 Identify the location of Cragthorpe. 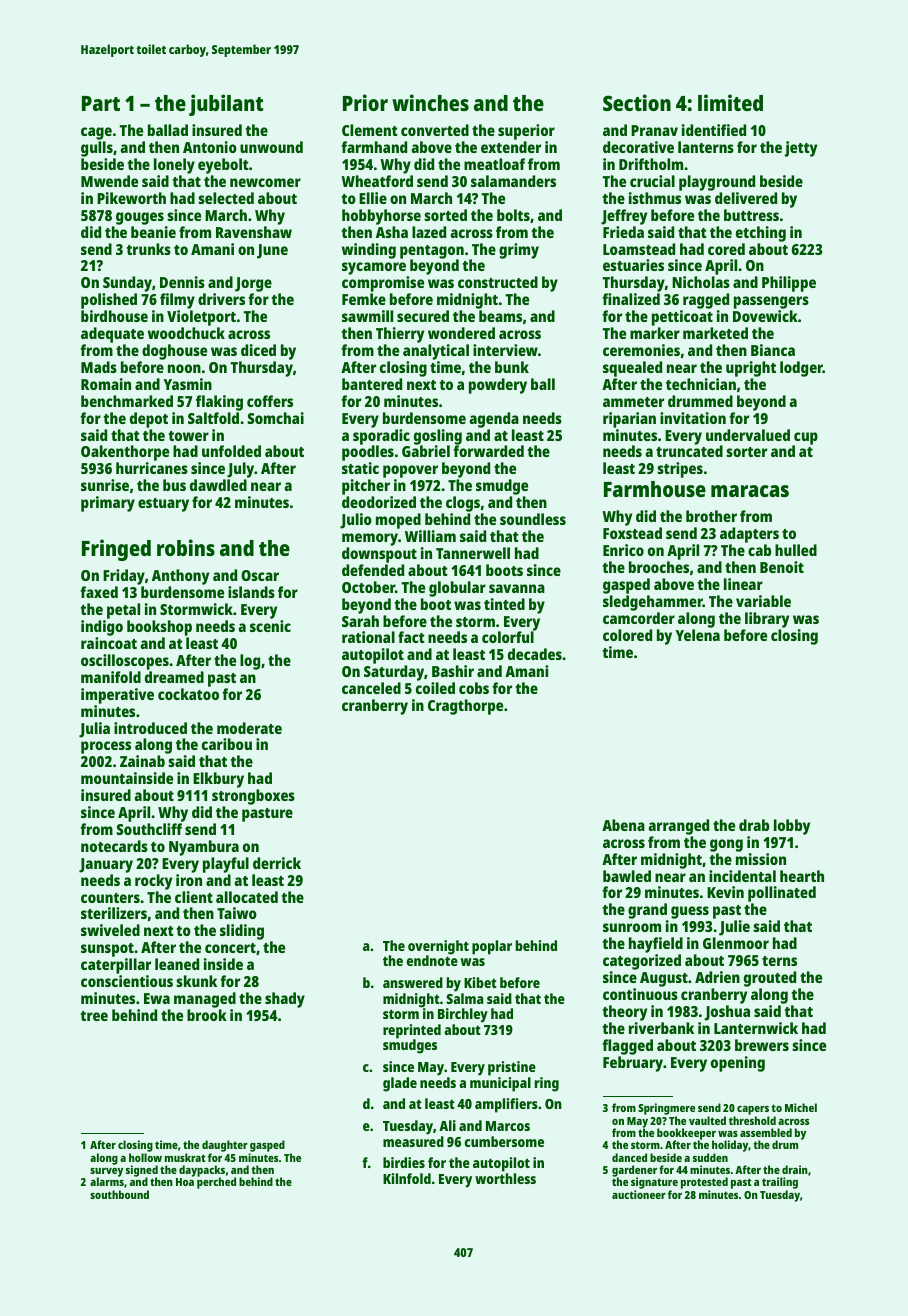
(465, 707).
